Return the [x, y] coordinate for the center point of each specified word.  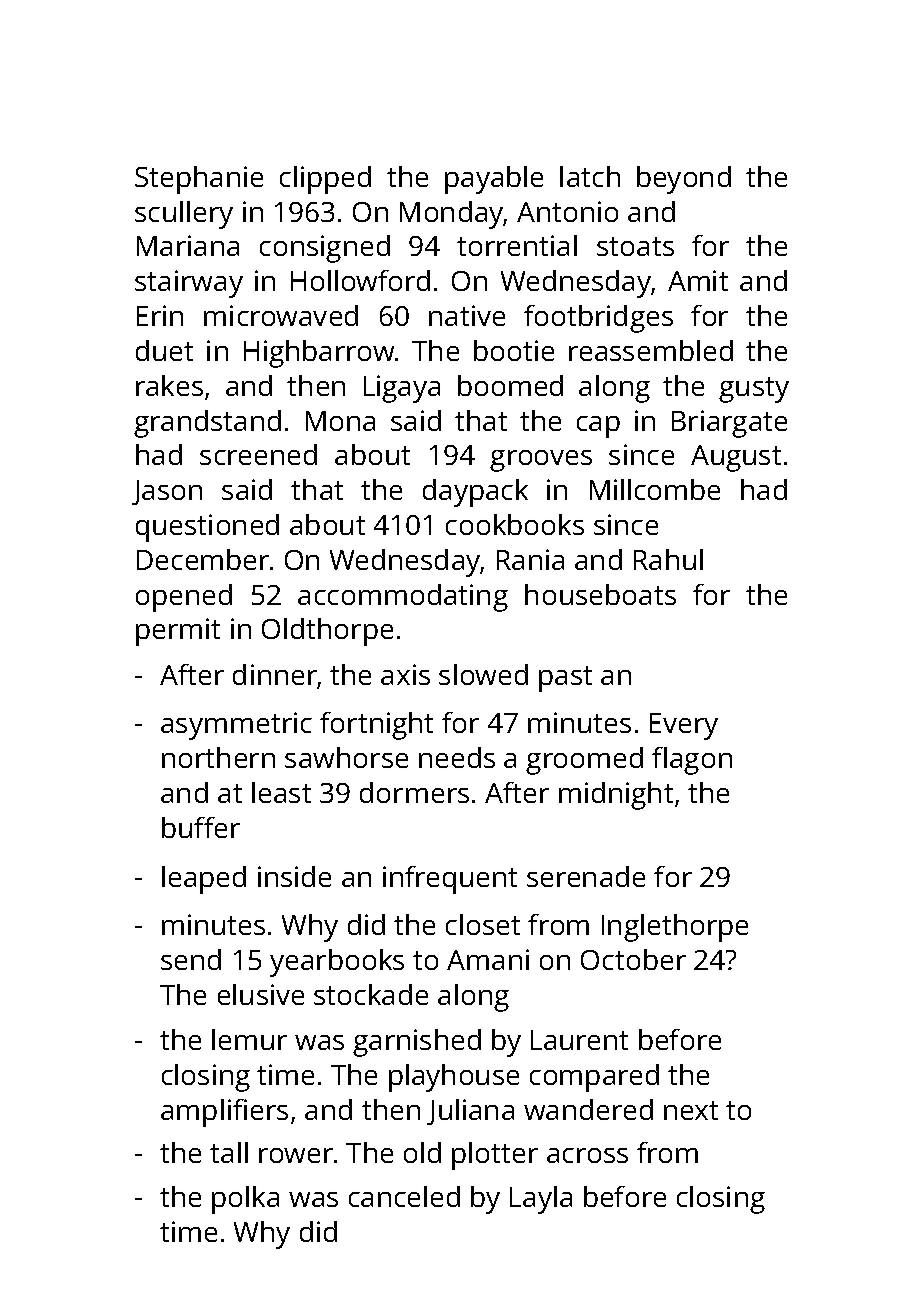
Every [684, 726]
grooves [541, 461]
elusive [261, 994]
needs [457, 757]
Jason [167, 492]
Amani [488, 959]
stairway [189, 284]
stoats [635, 246]
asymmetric [236, 726]
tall [229, 1152]
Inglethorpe [675, 928]
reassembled [651, 350]
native [467, 315]
